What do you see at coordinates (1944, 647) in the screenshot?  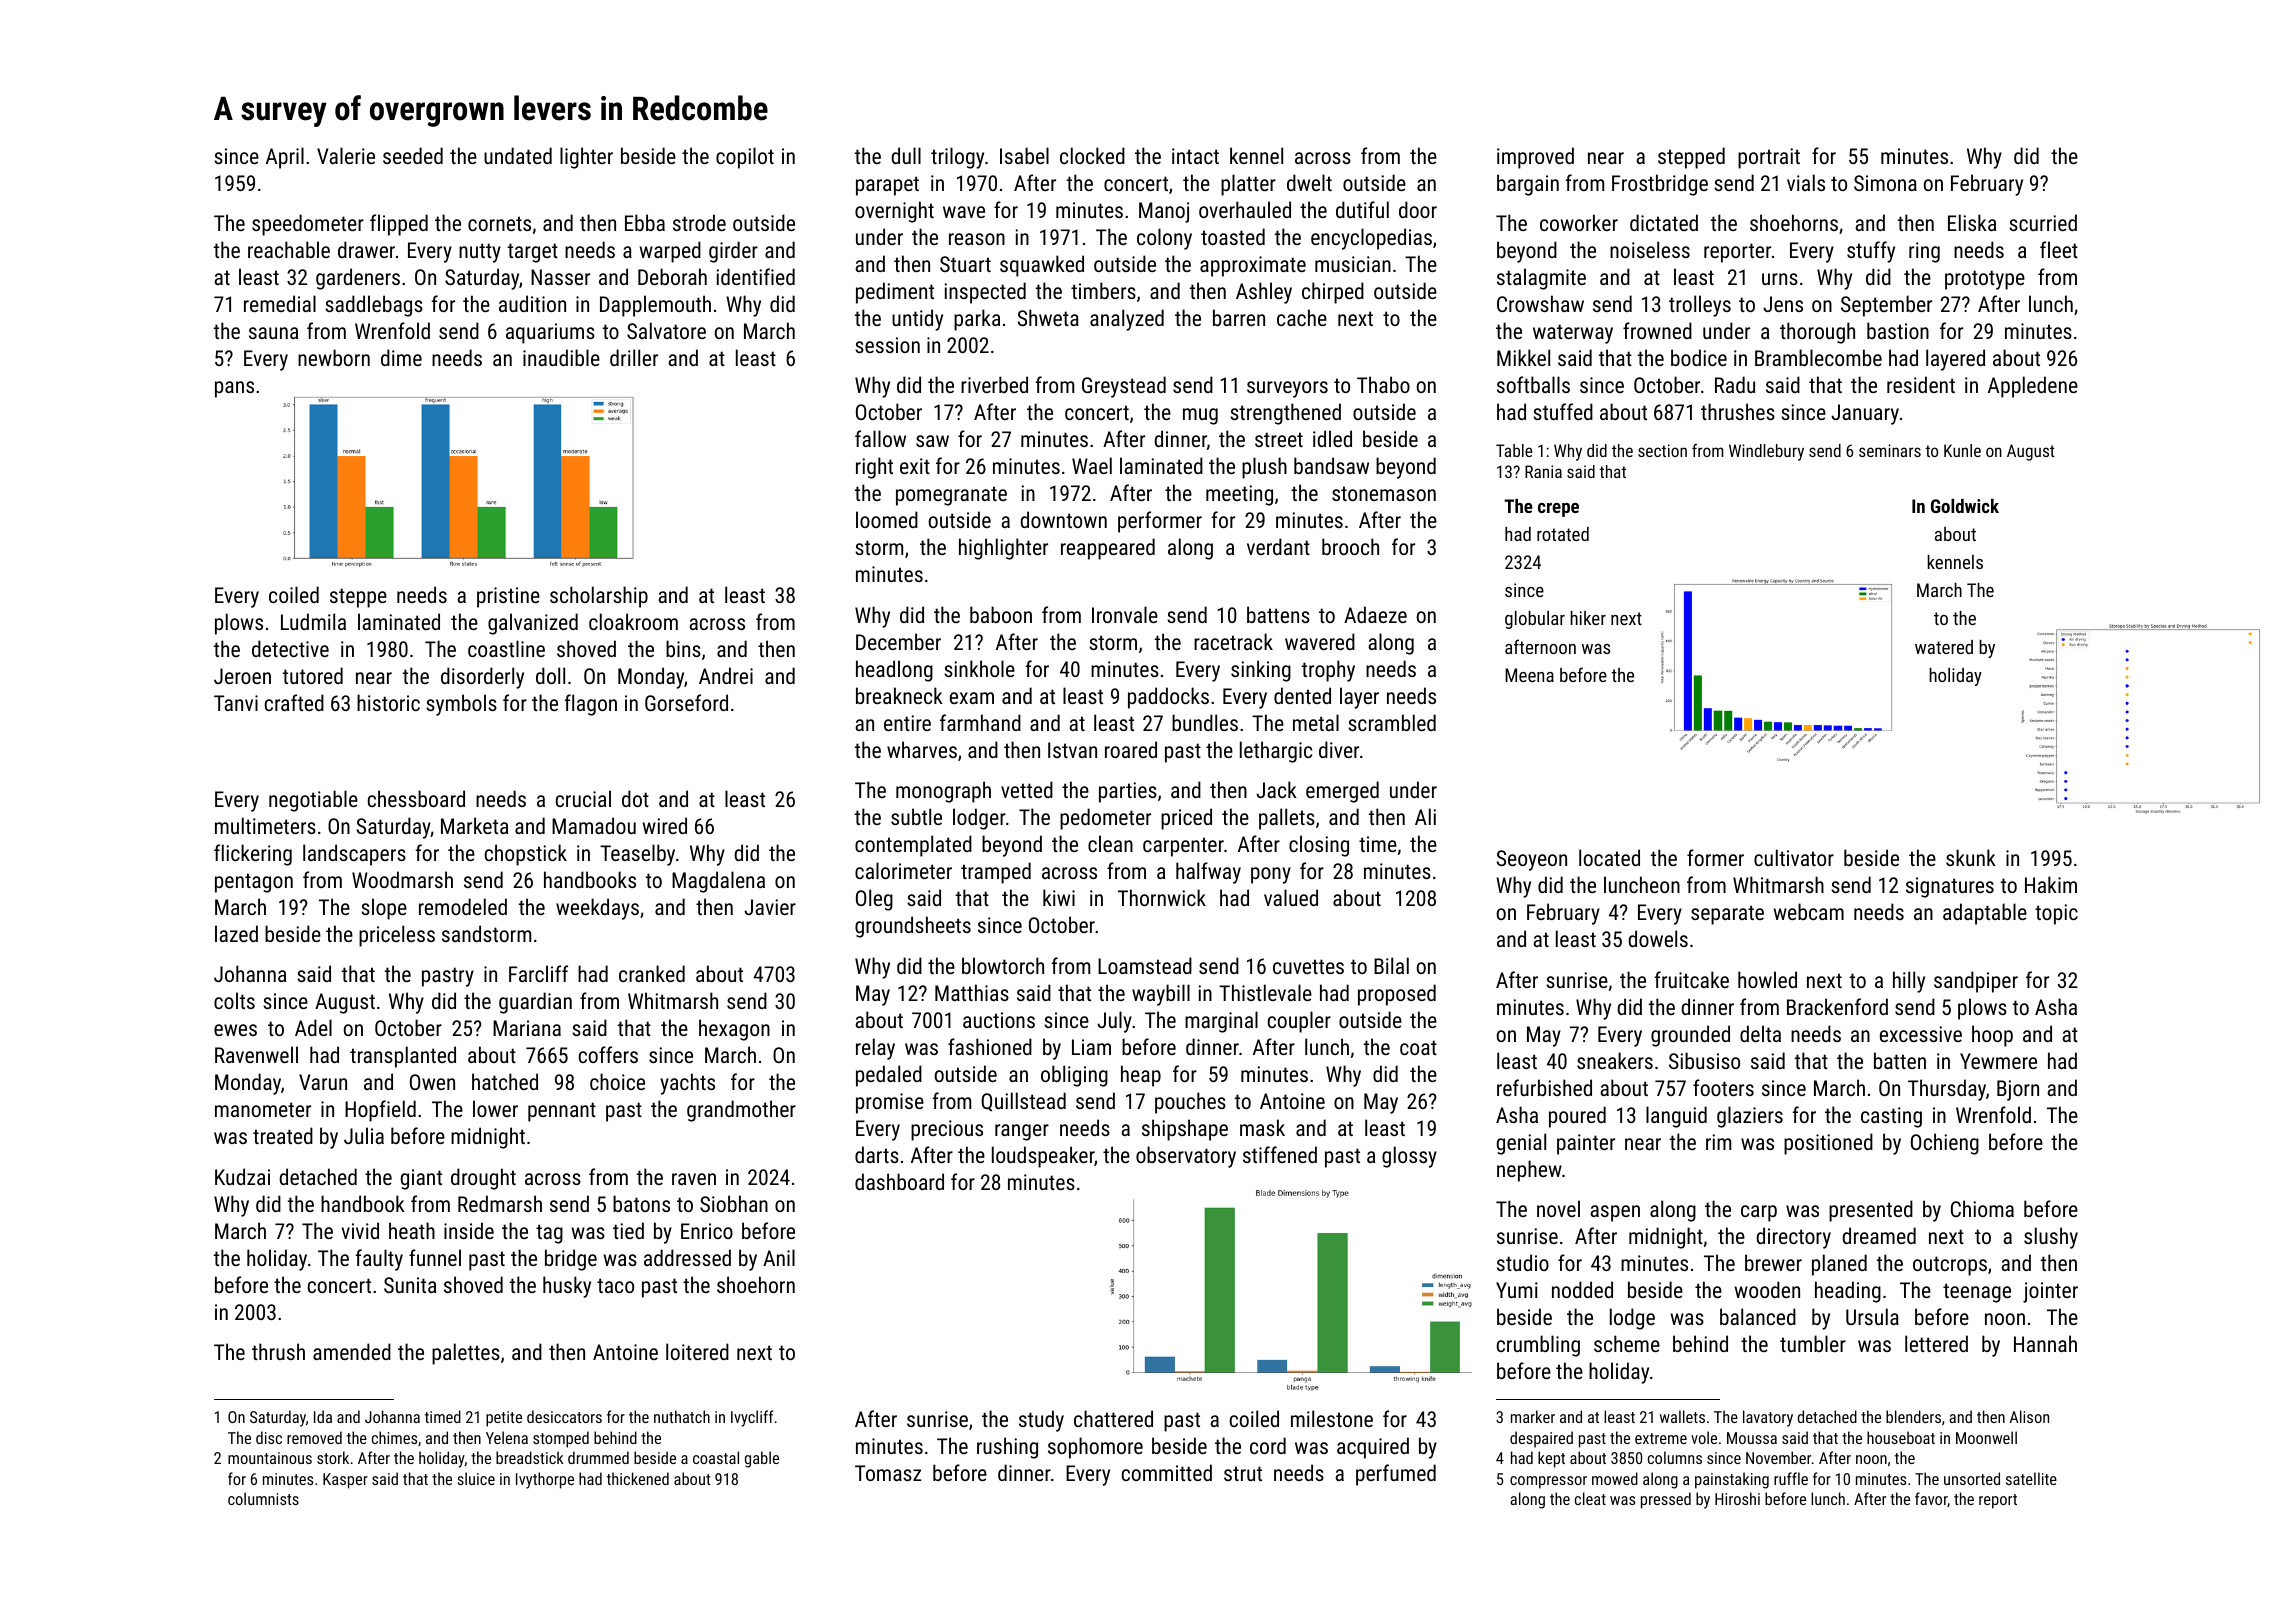 I see `watered` at bounding box center [1944, 647].
